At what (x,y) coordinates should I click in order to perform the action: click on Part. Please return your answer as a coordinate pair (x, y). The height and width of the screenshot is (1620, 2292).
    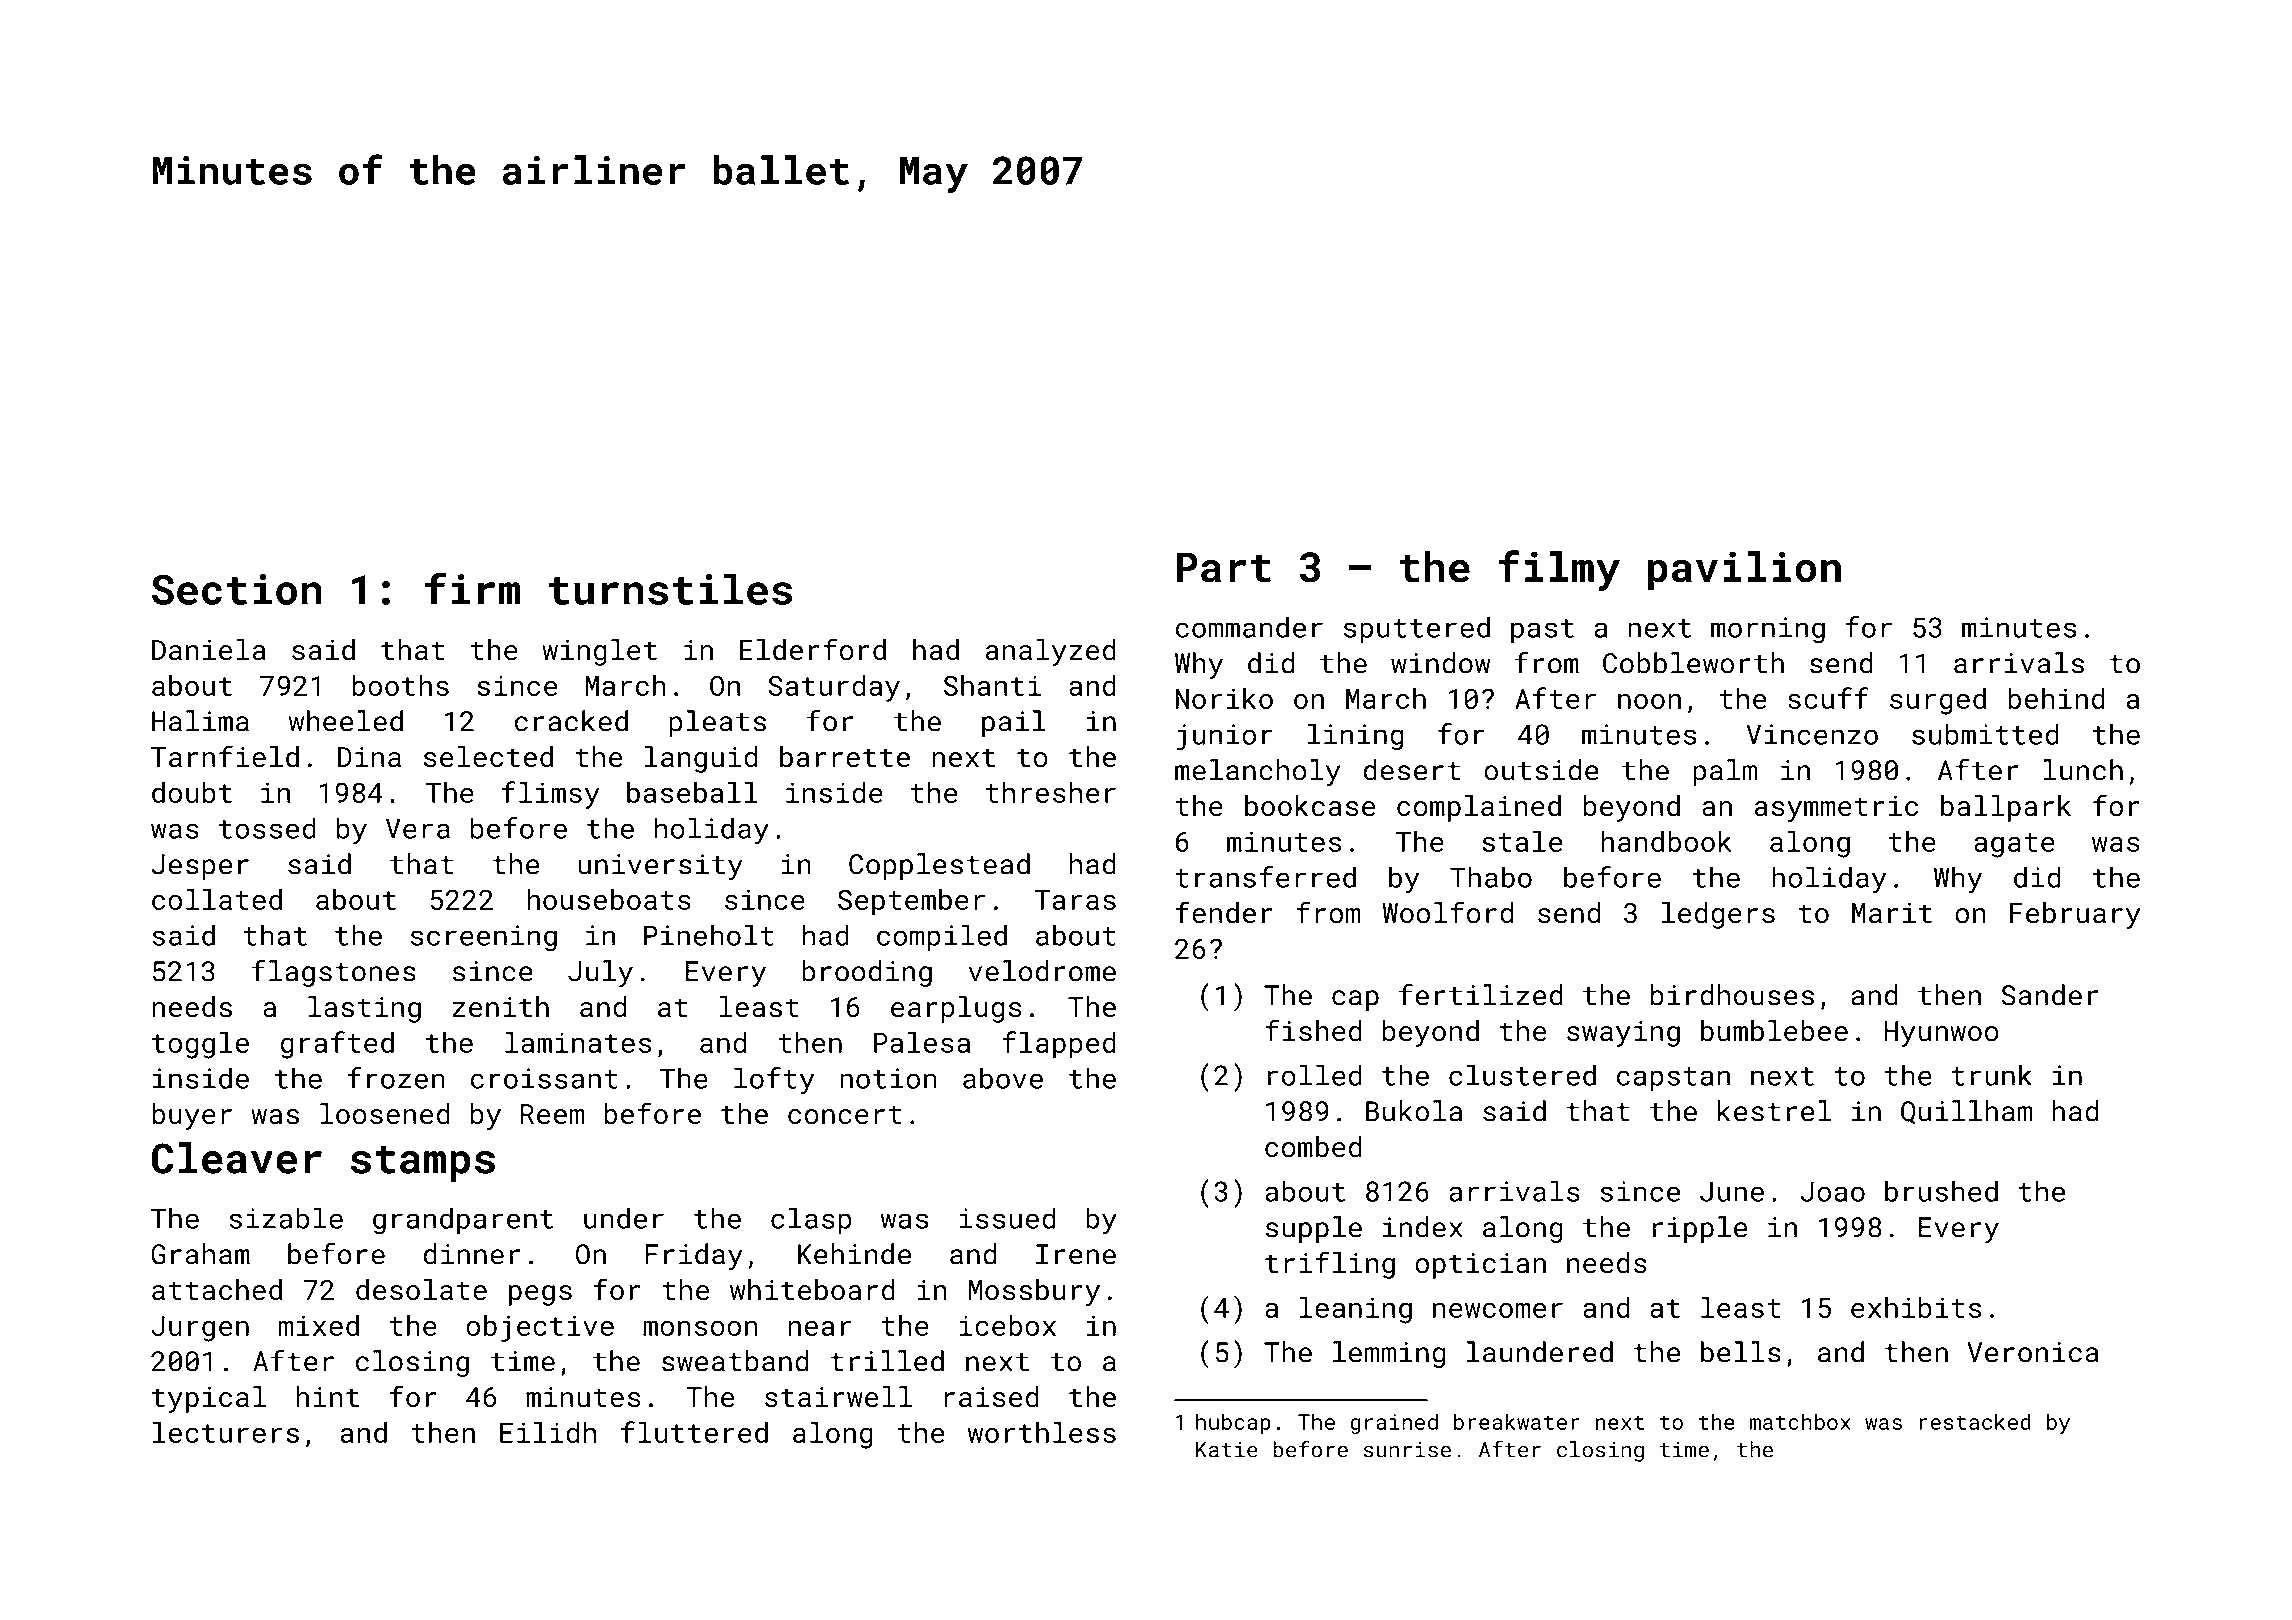
    Looking at the image, I should click on (1224, 567).
